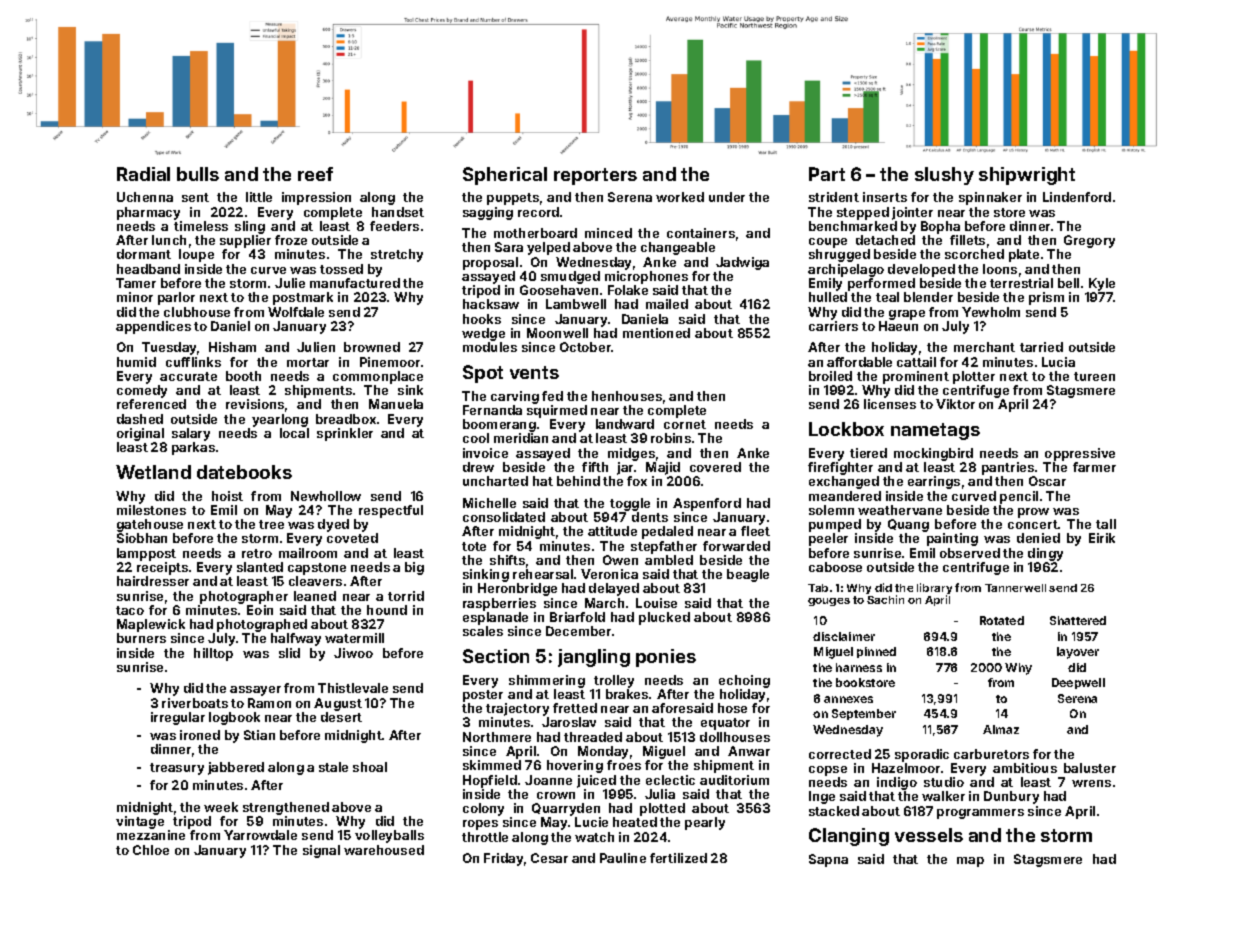 This screenshot has width=1233, height=952. Describe the element at coordinates (151, 850) in the screenshot. I see `Chloe` at that location.
